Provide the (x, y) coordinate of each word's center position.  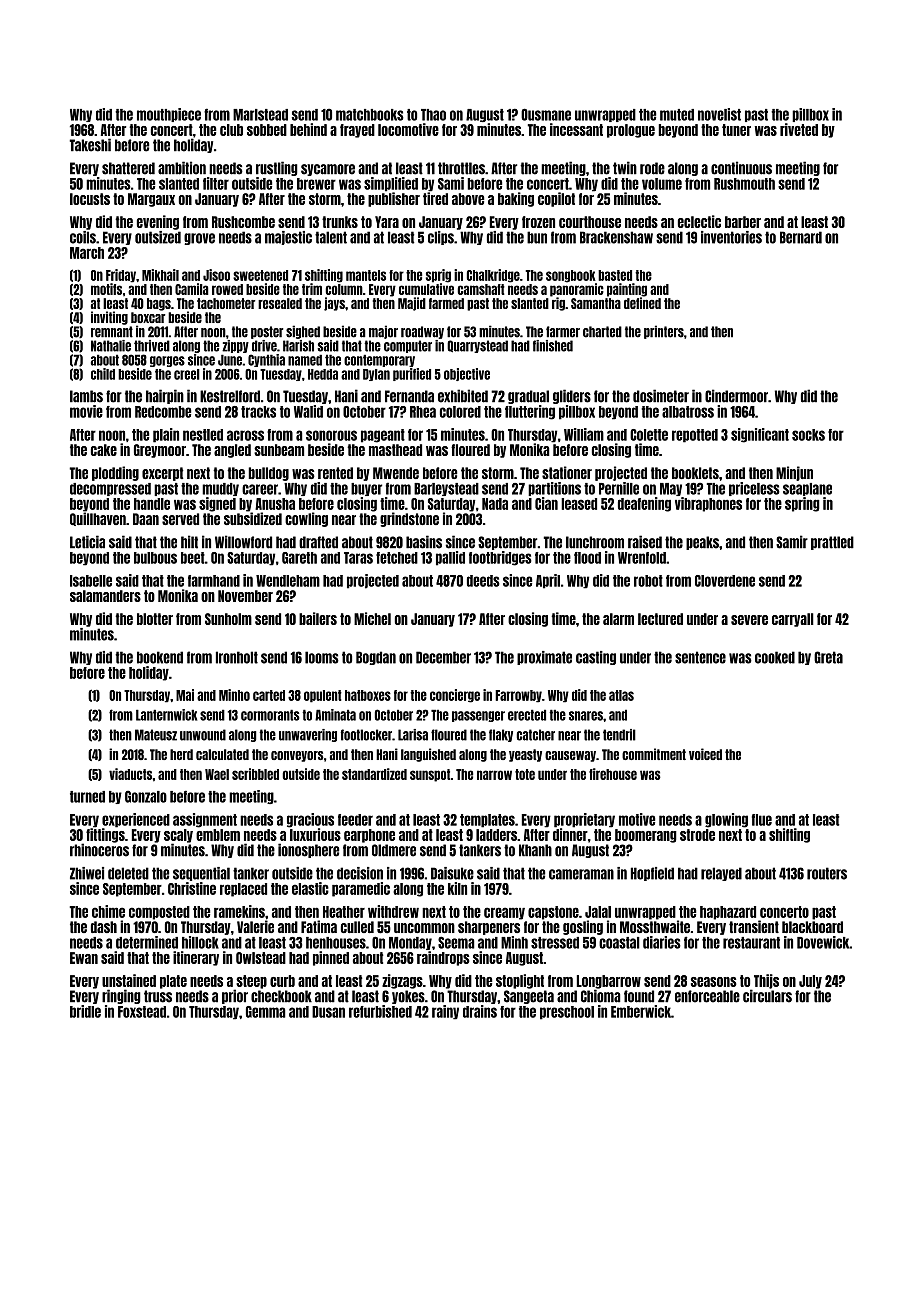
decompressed (110, 489)
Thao (433, 115)
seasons (714, 982)
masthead (395, 450)
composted (159, 913)
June (230, 360)
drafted (318, 542)
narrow (494, 775)
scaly (178, 836)
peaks (702, 543)
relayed (721, 874)
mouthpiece (169, 115)
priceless (754, 489)
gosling (583, 927)
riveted (799, 129)
